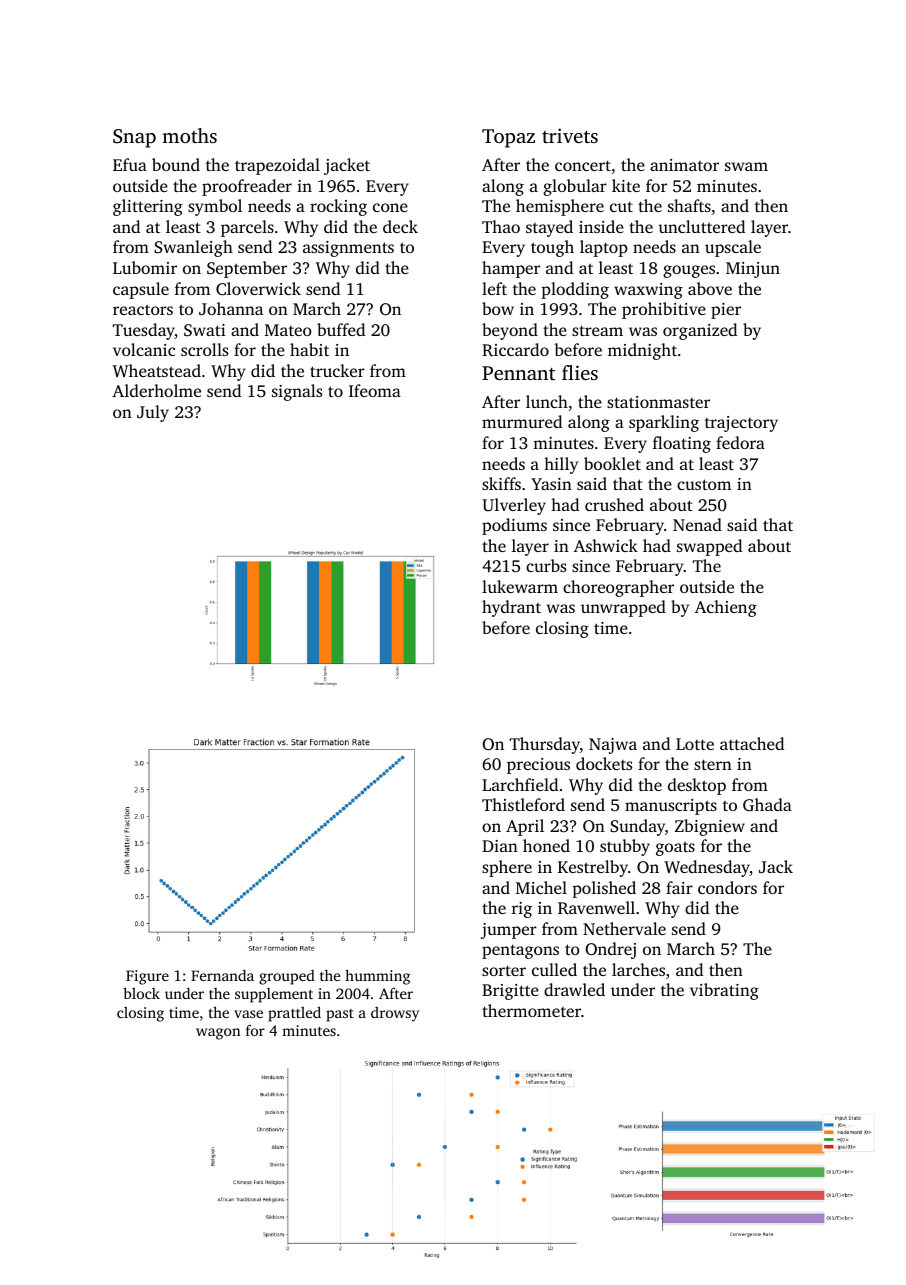 The height and width of the screenshot is (1285, 906). Describe the element at coordinates (375, 390) in the screenshot. I see `Ifeoma` at that location.
